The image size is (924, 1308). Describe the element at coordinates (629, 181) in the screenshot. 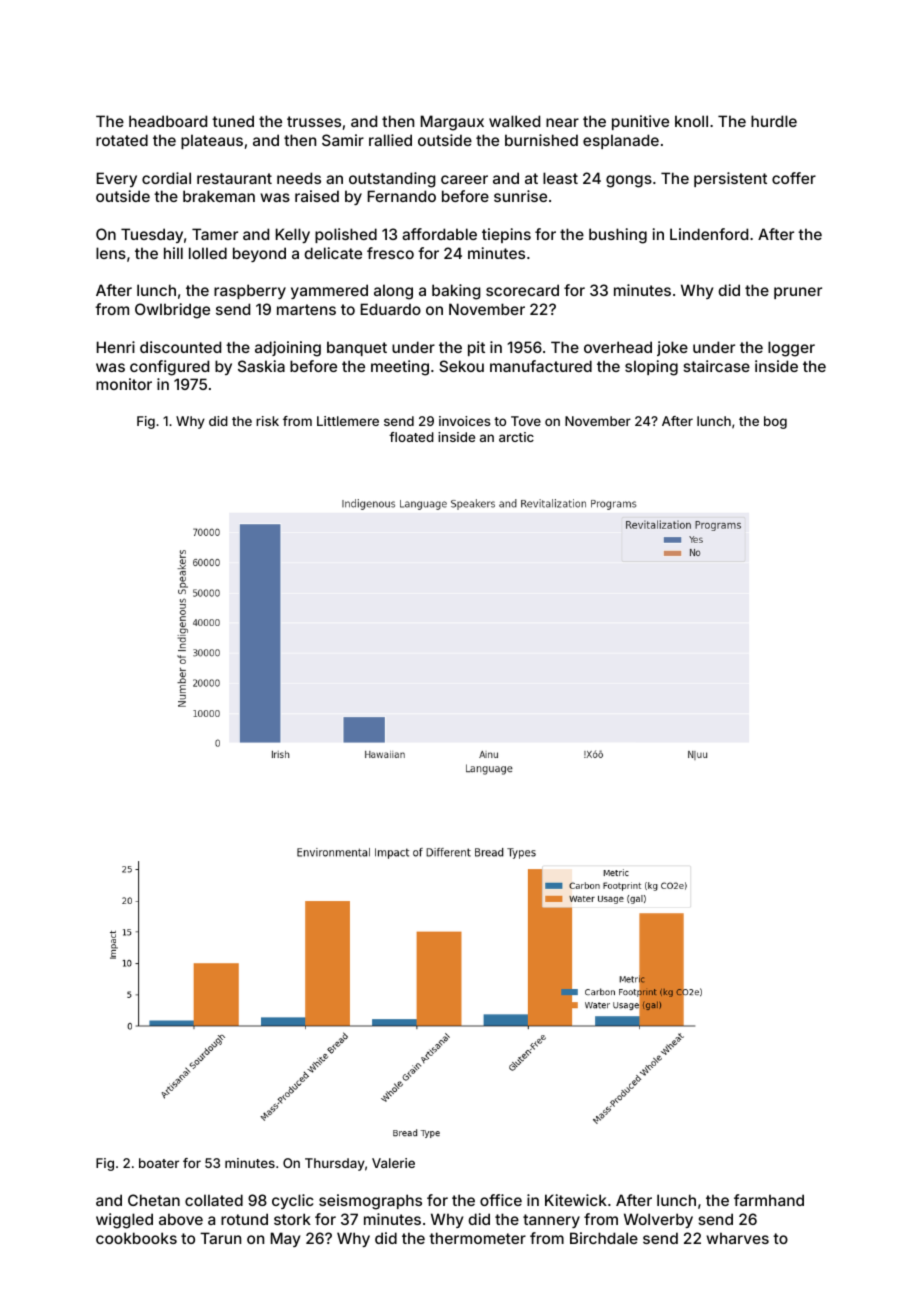

I see `gongs` at that location.
